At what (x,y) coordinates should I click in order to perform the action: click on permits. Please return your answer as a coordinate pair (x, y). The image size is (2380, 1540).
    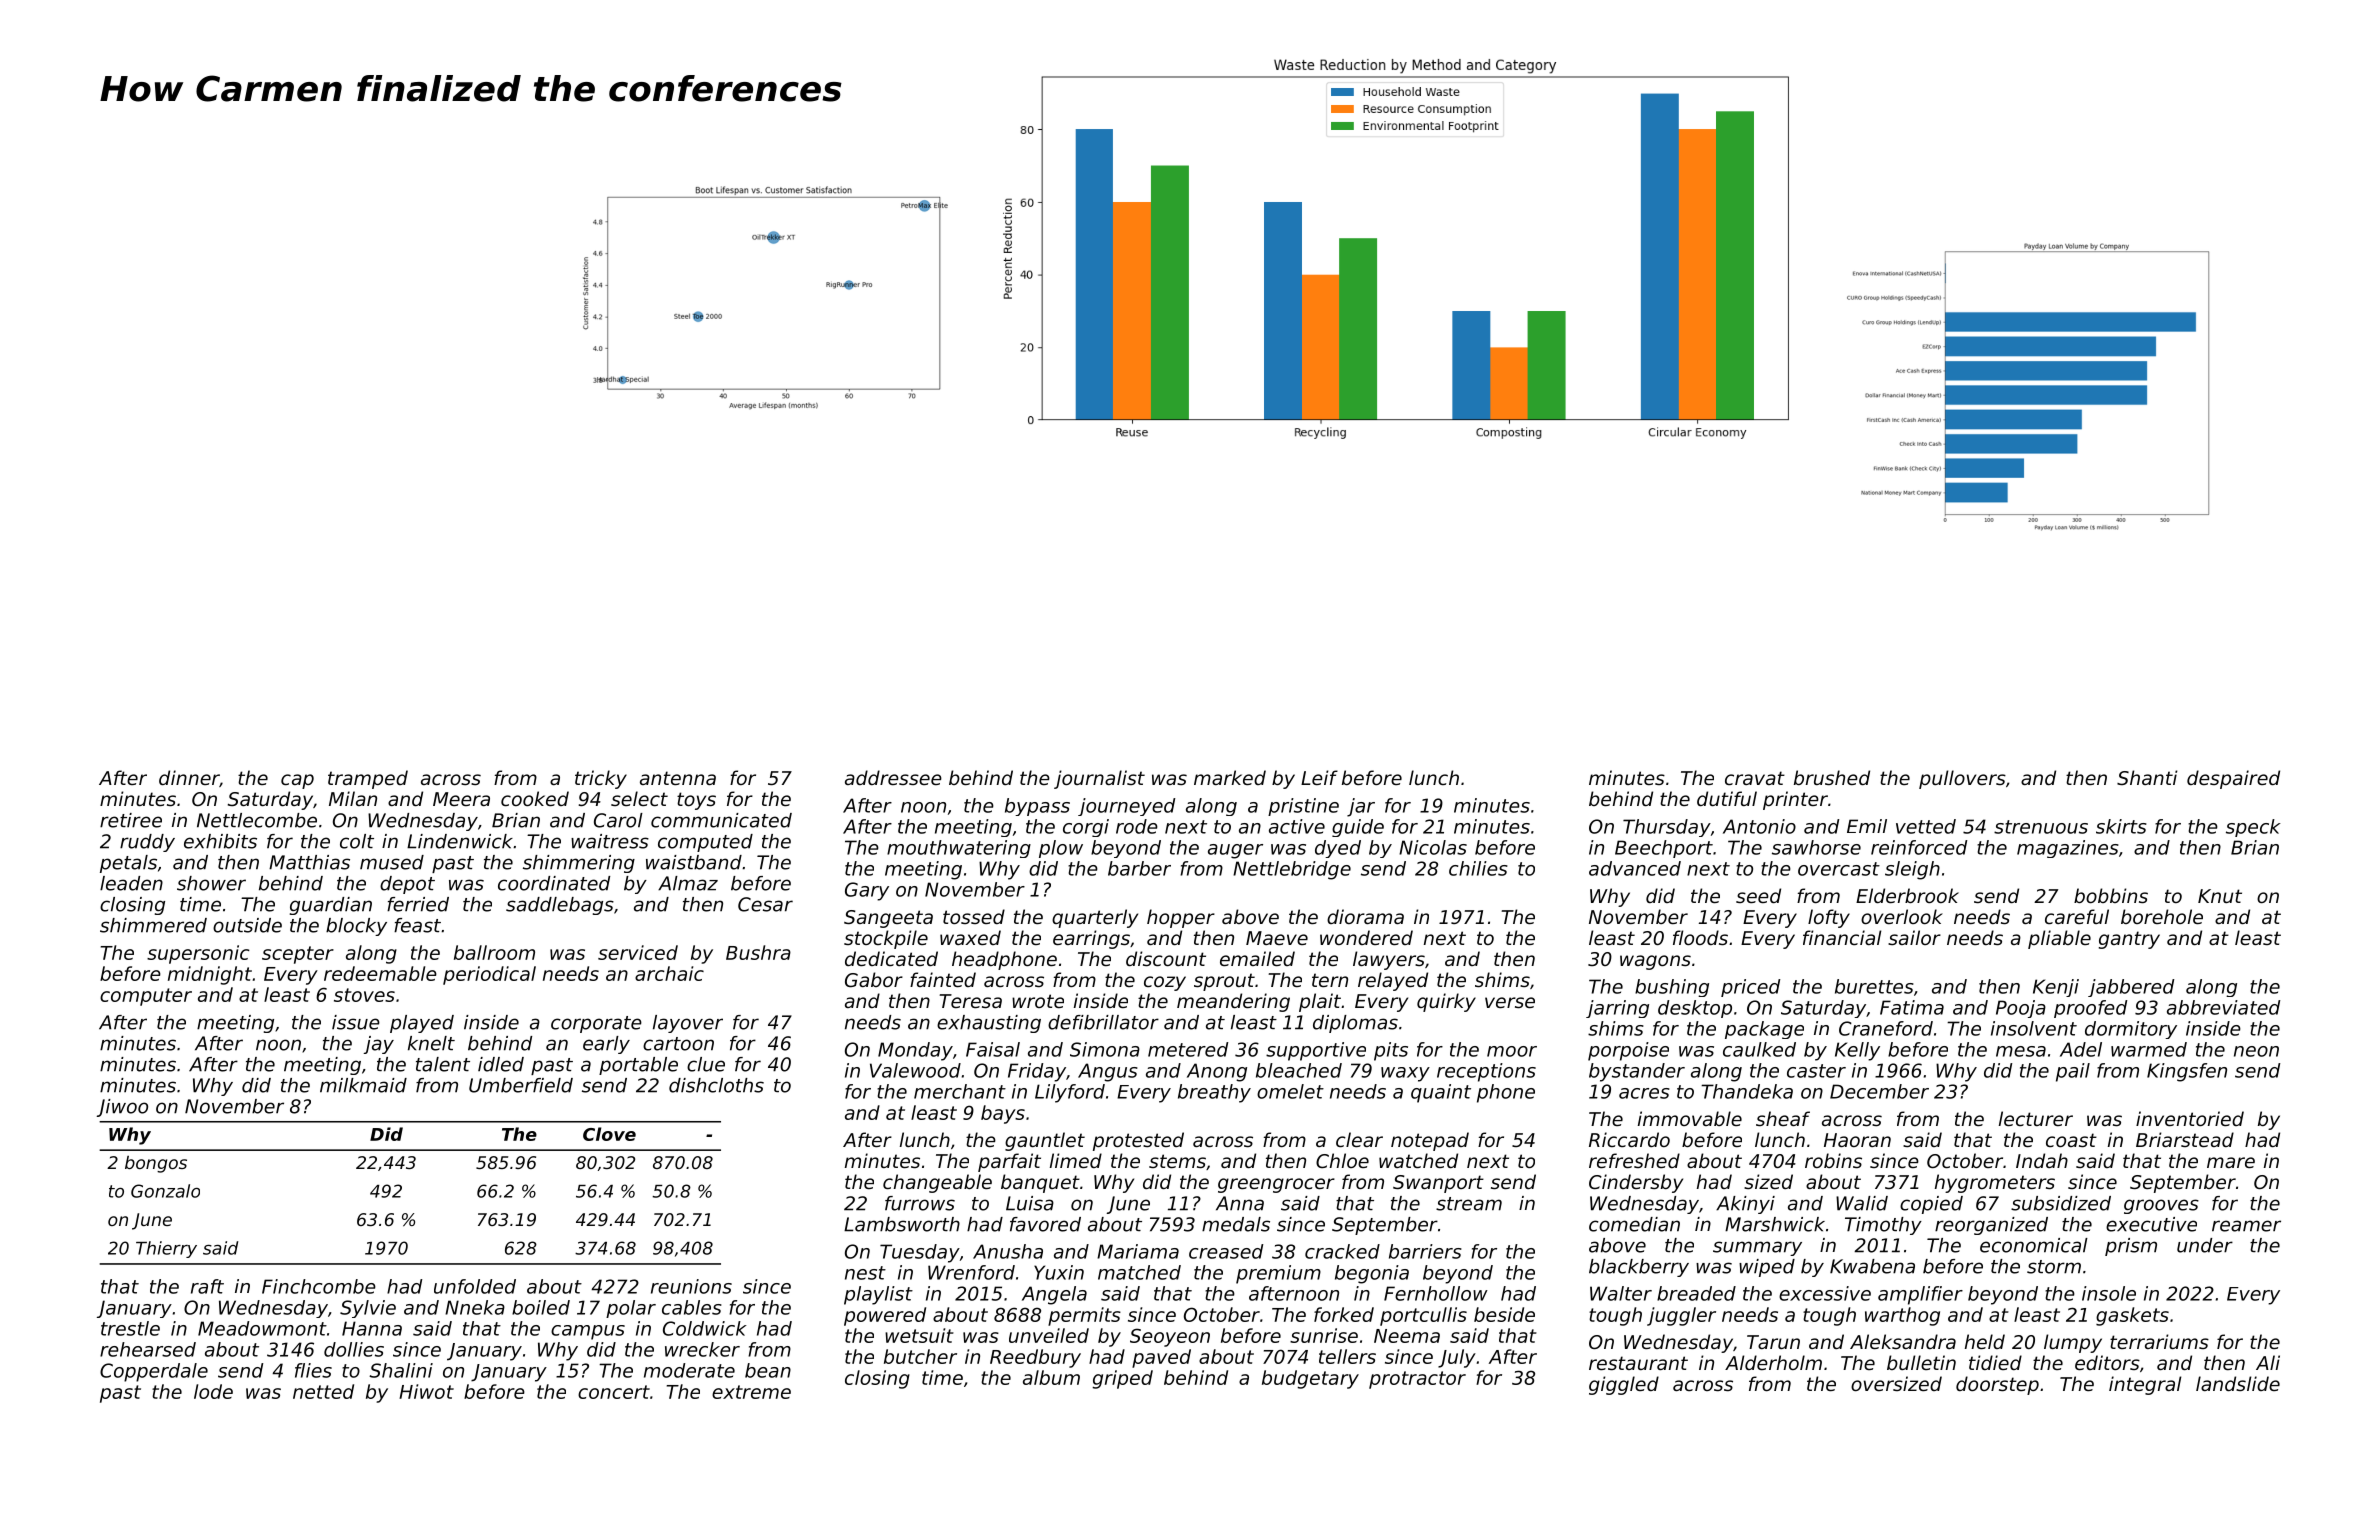
    Looking at the image, I should click on (1084, 1316).
